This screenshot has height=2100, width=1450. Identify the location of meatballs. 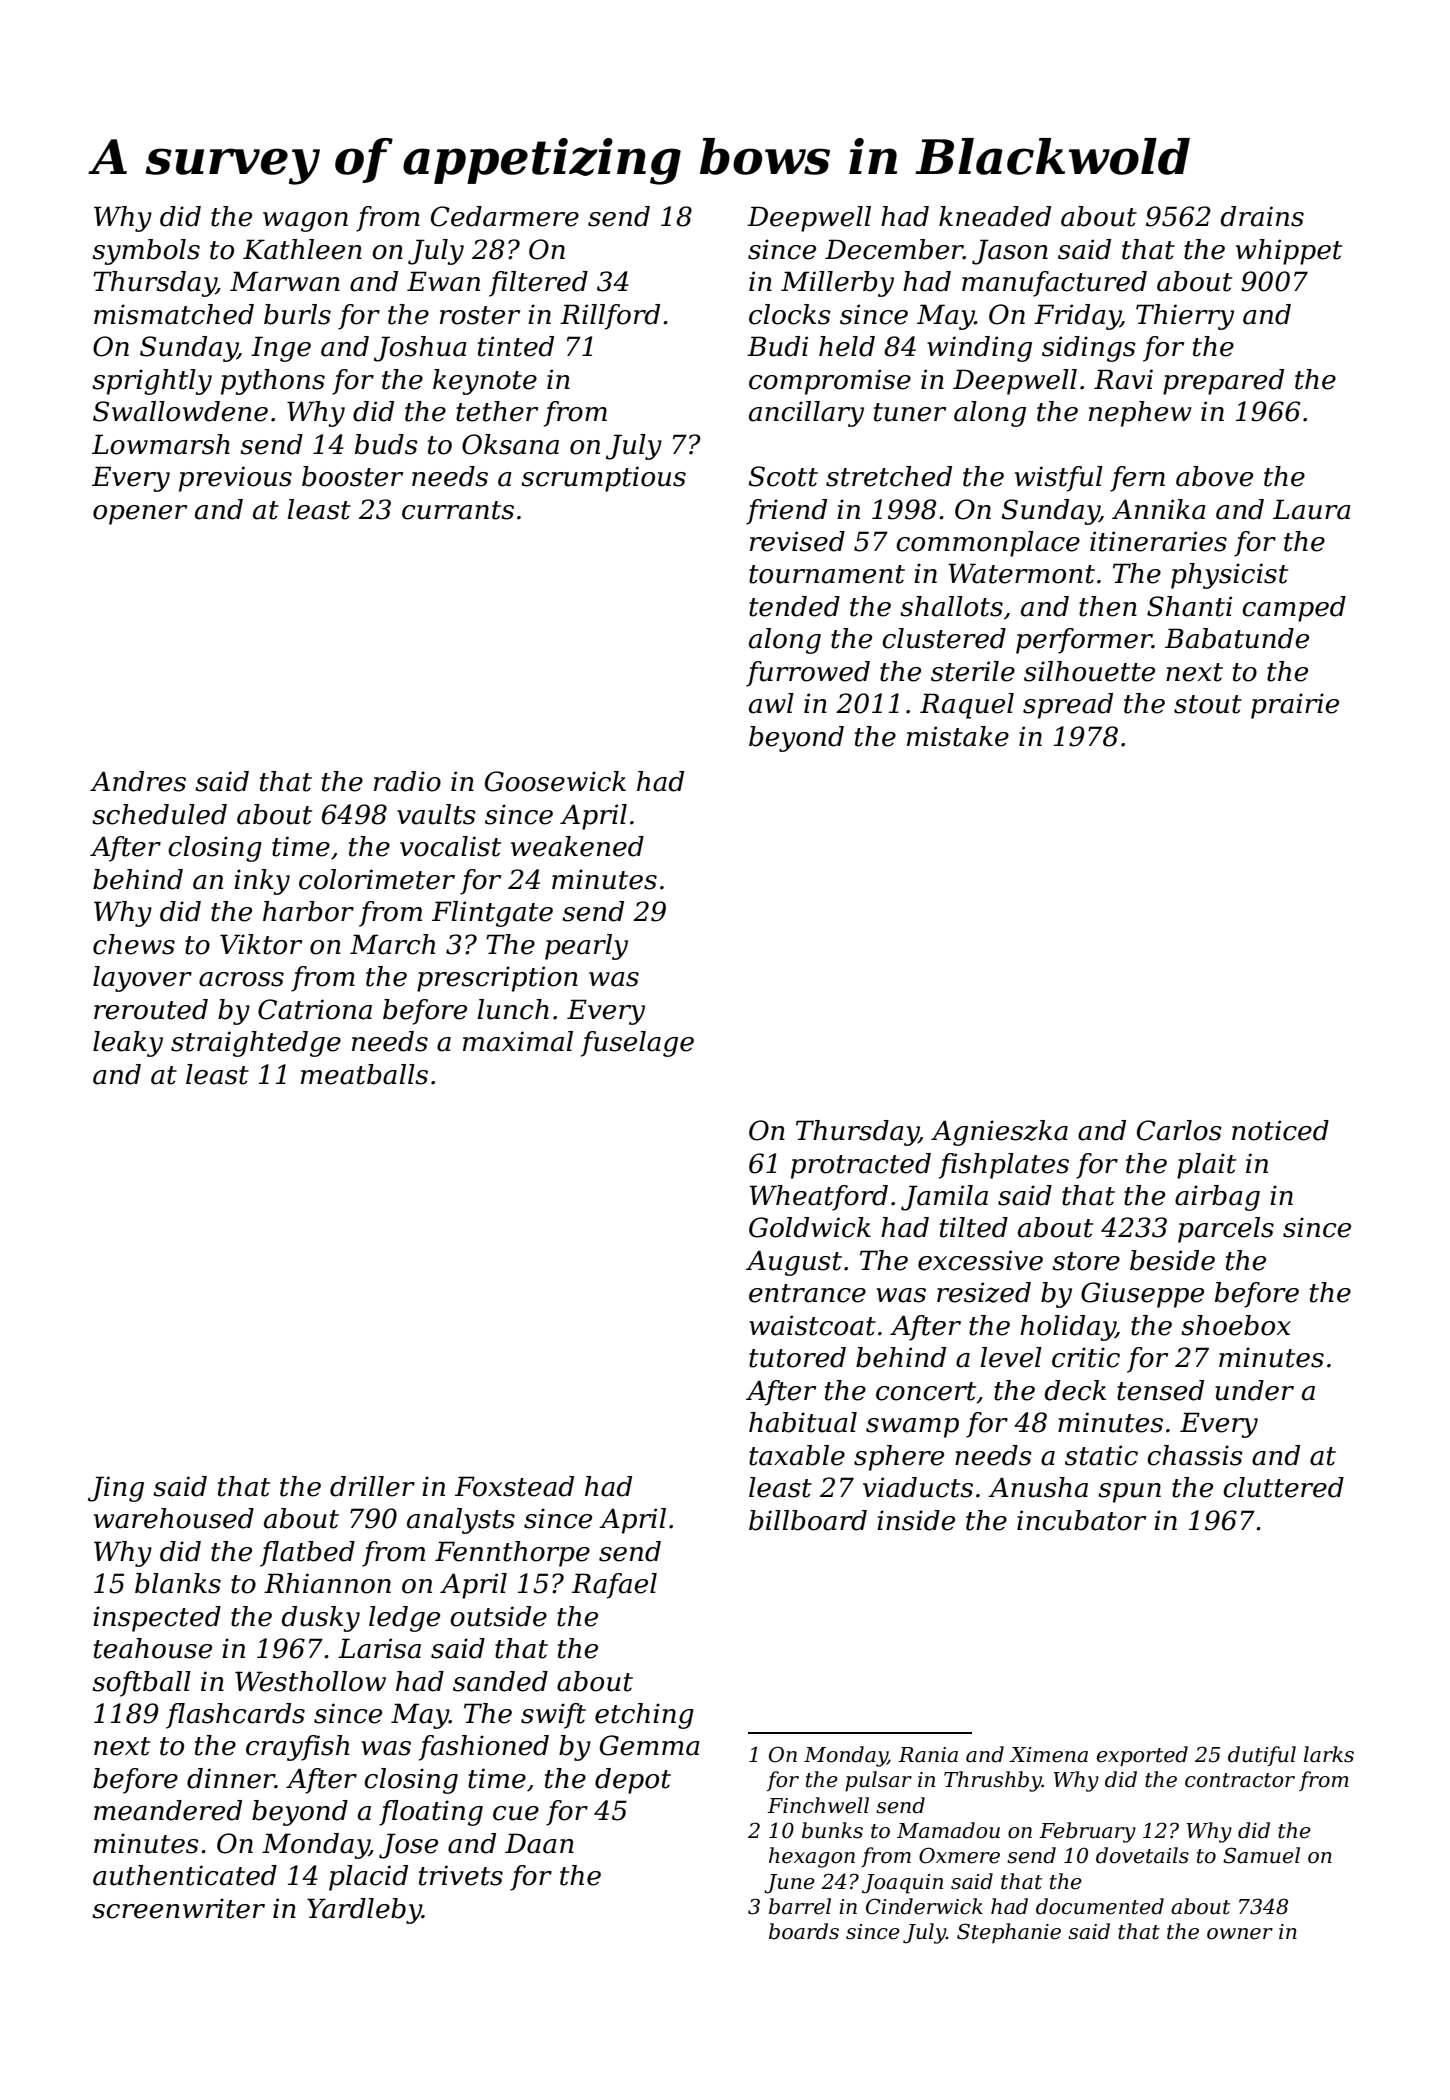
(364, 1074).
